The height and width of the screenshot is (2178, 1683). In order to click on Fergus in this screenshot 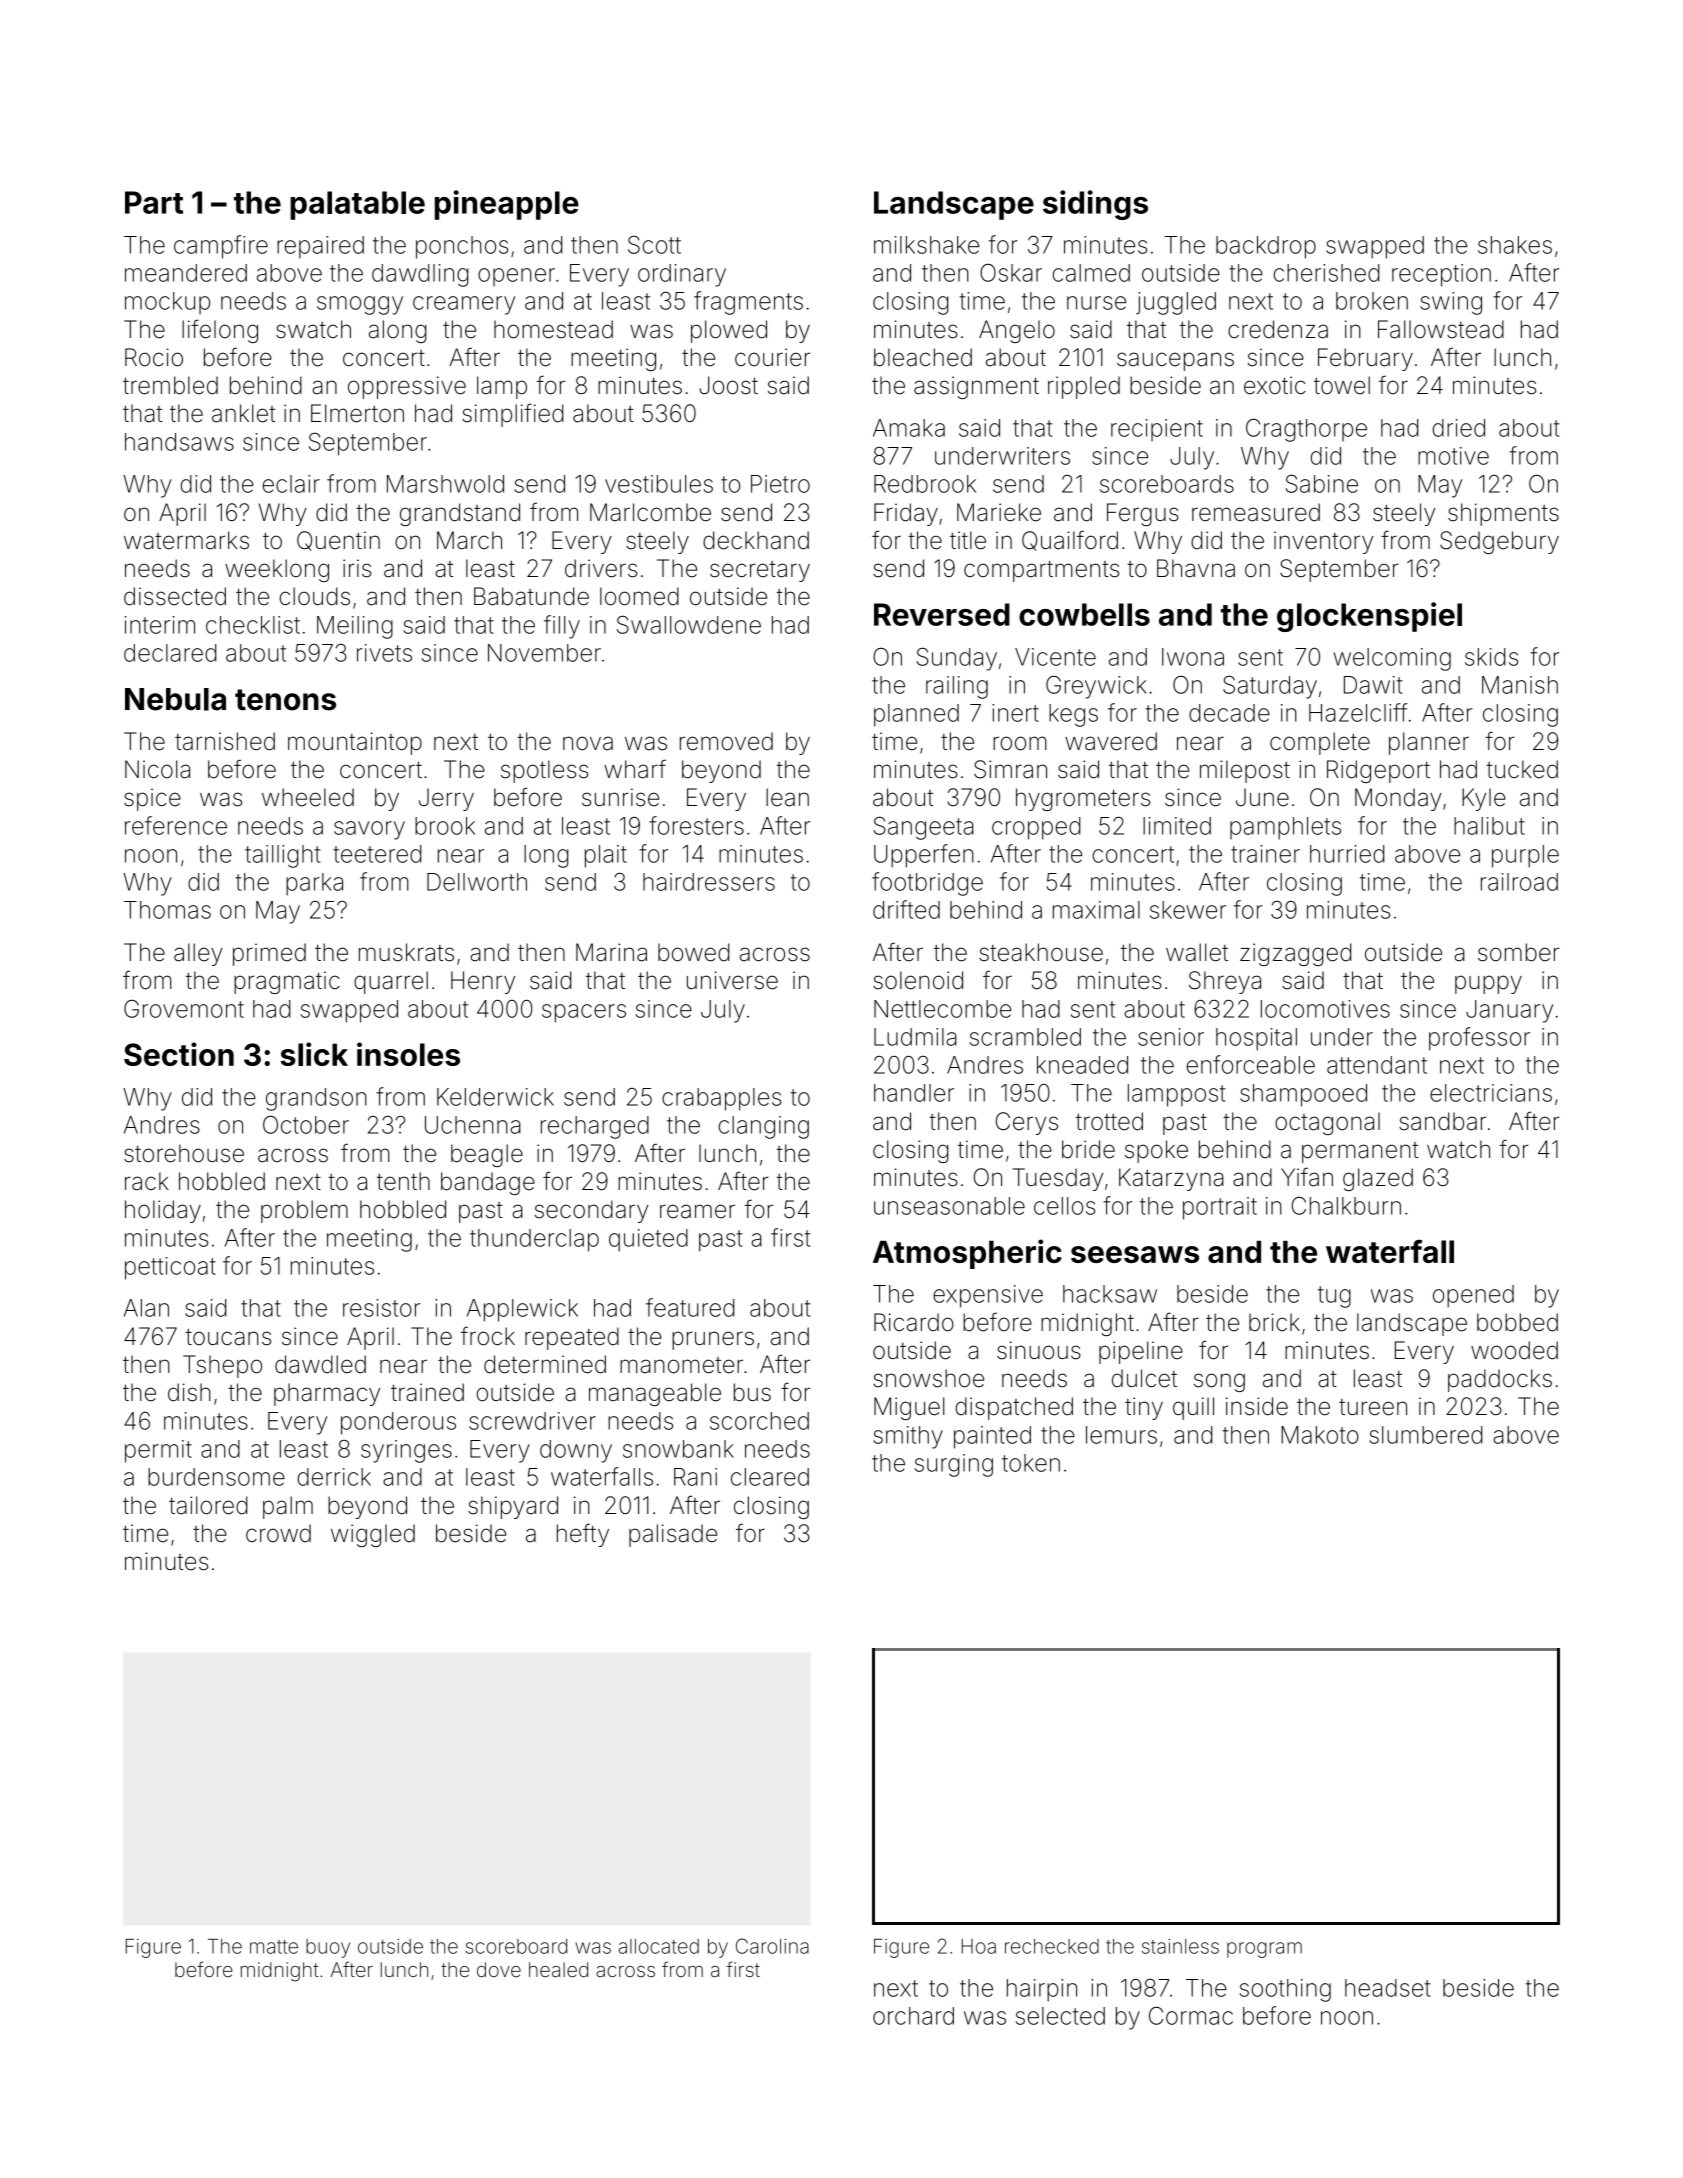, I will do `click(1143, 514)`.
